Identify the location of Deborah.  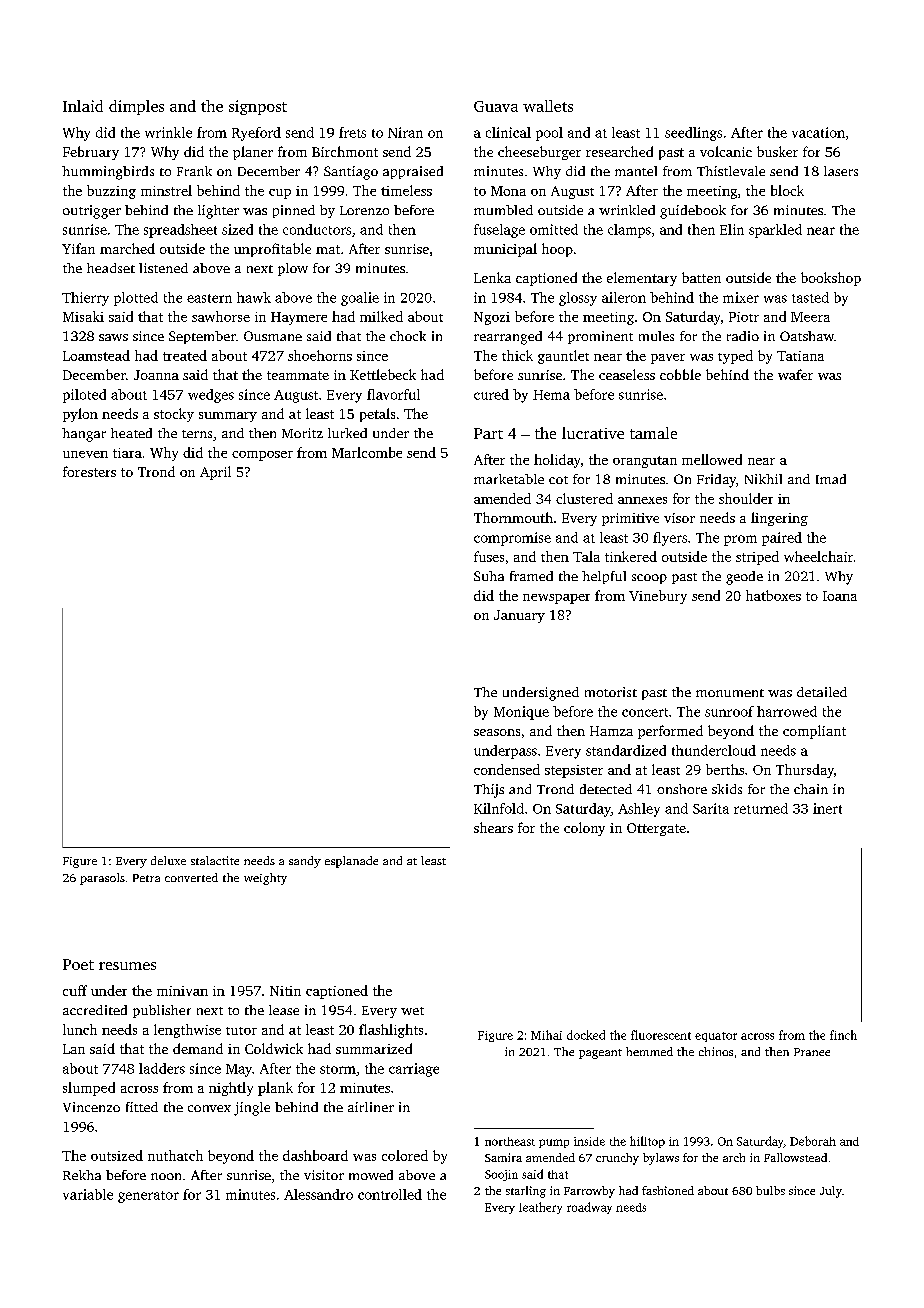
(813, 1141).
